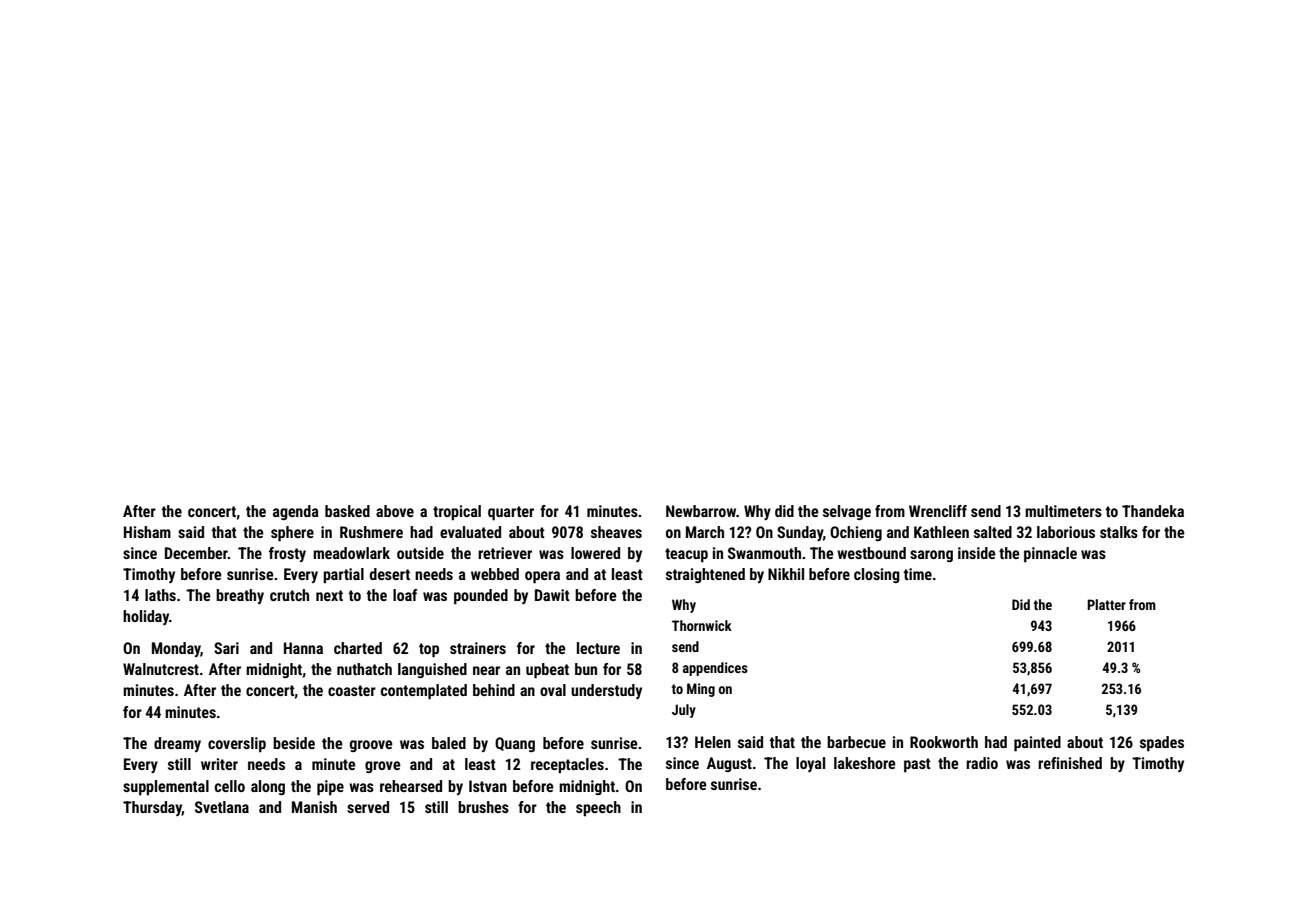  I want to click on Manish, so click(314, 807).
